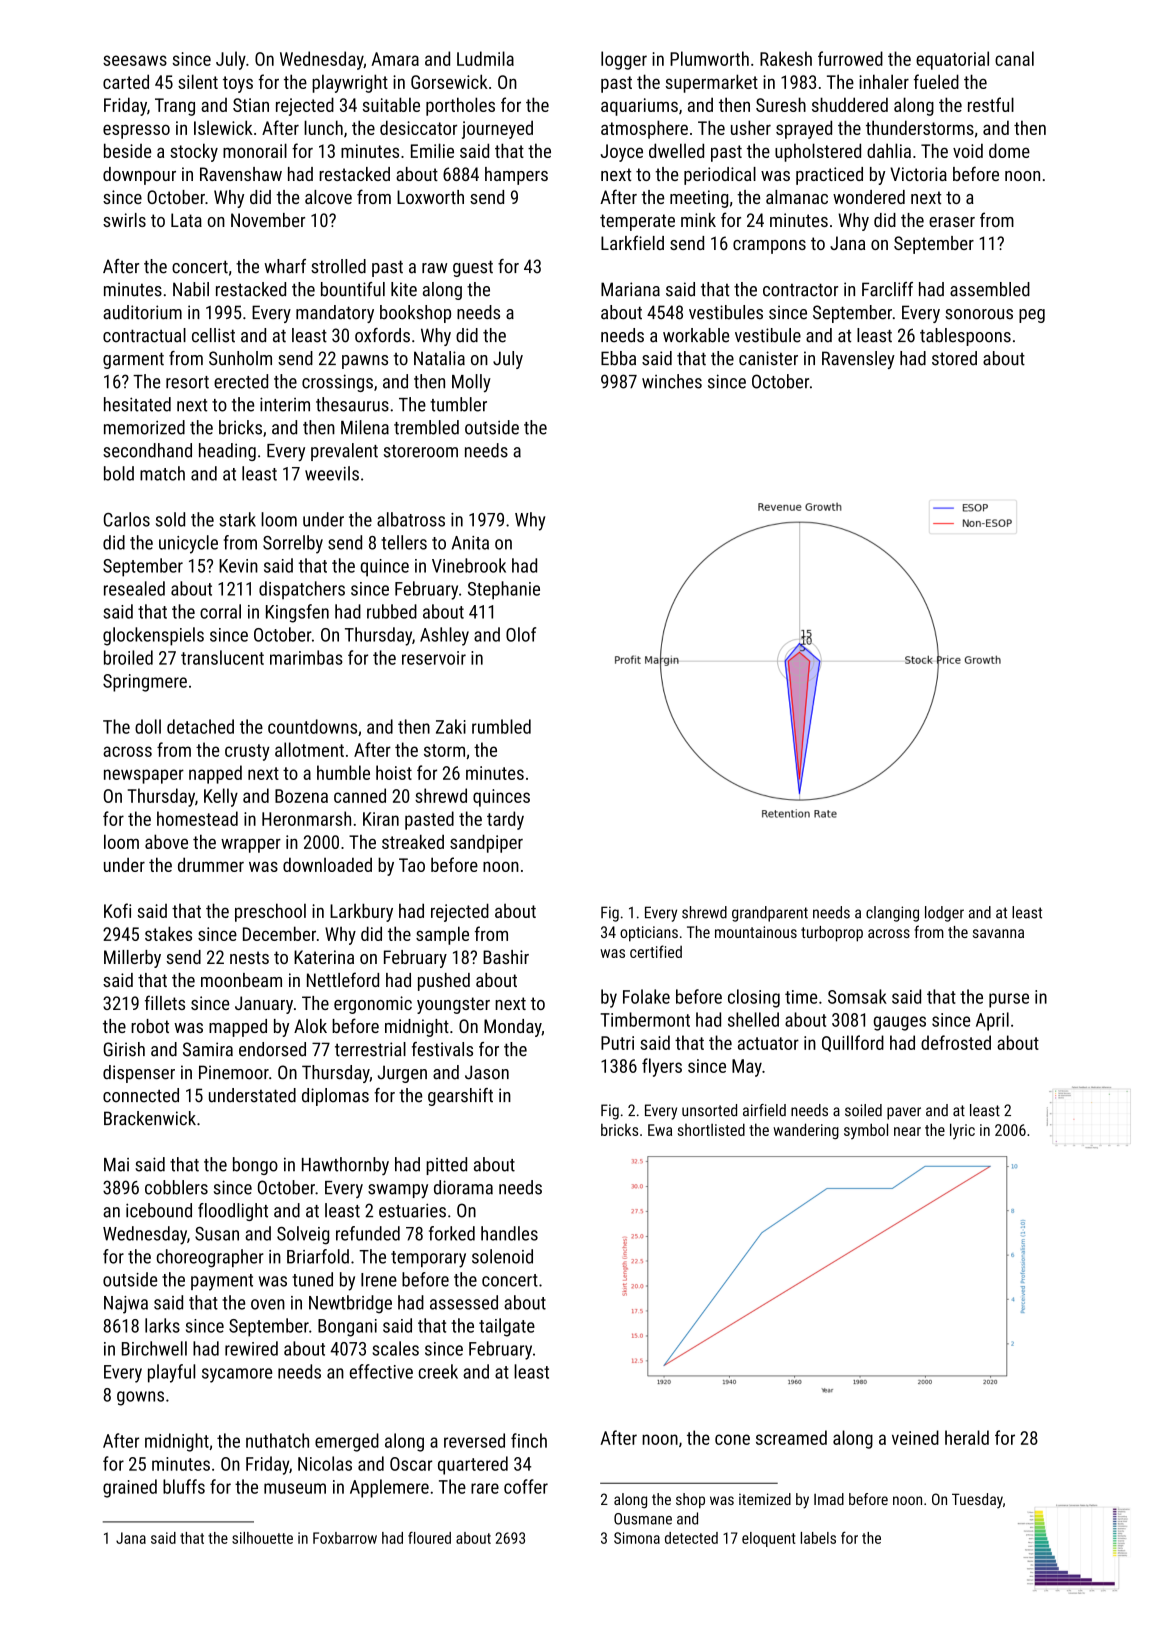 Image resolution: width=1152 pixels, height=1630 pixels. What do you see at coordinates (502, 1256) in the screenshot?
I see `solenoid` at bounding box center [502, 1256].
